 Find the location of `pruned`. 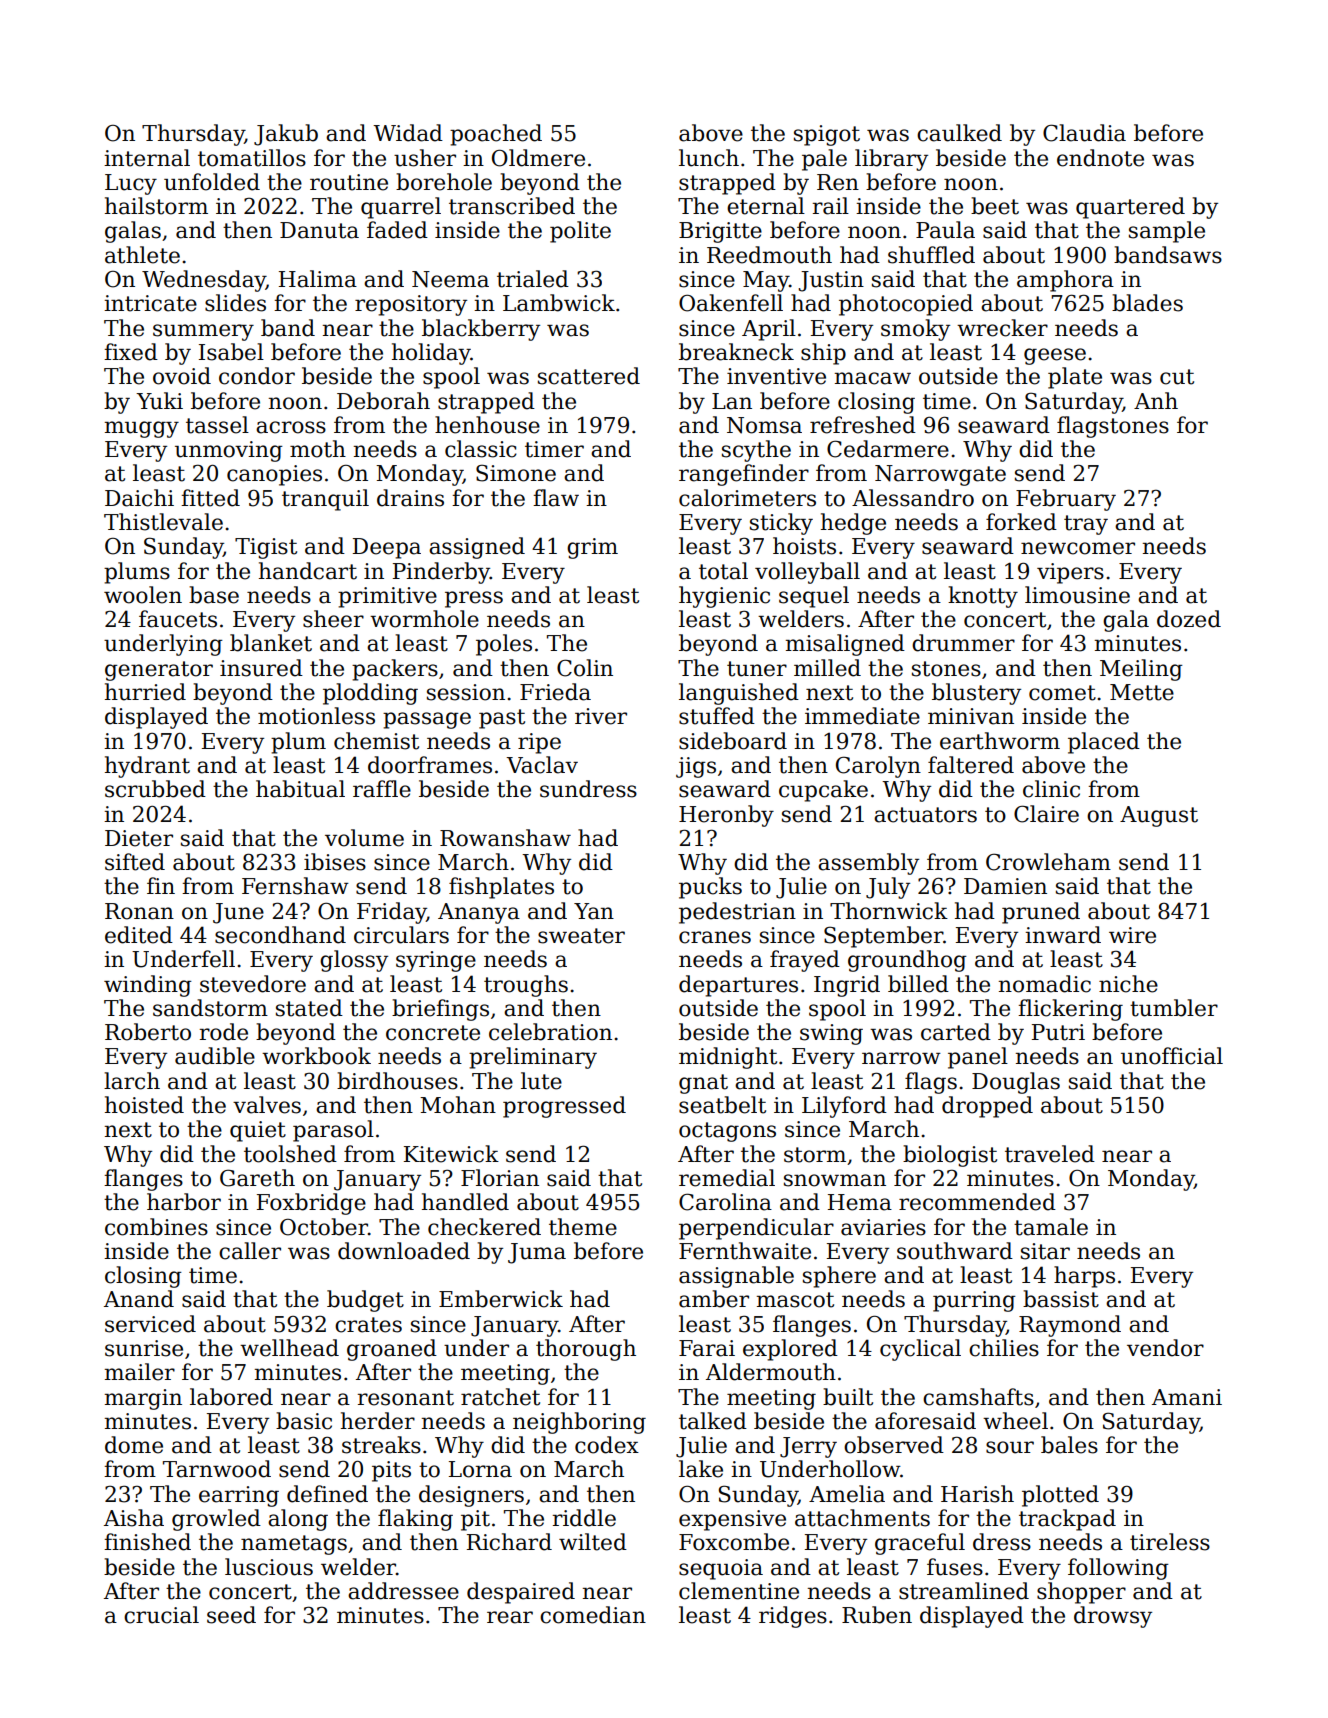

pruned is located at coordinates (1041, 913).
